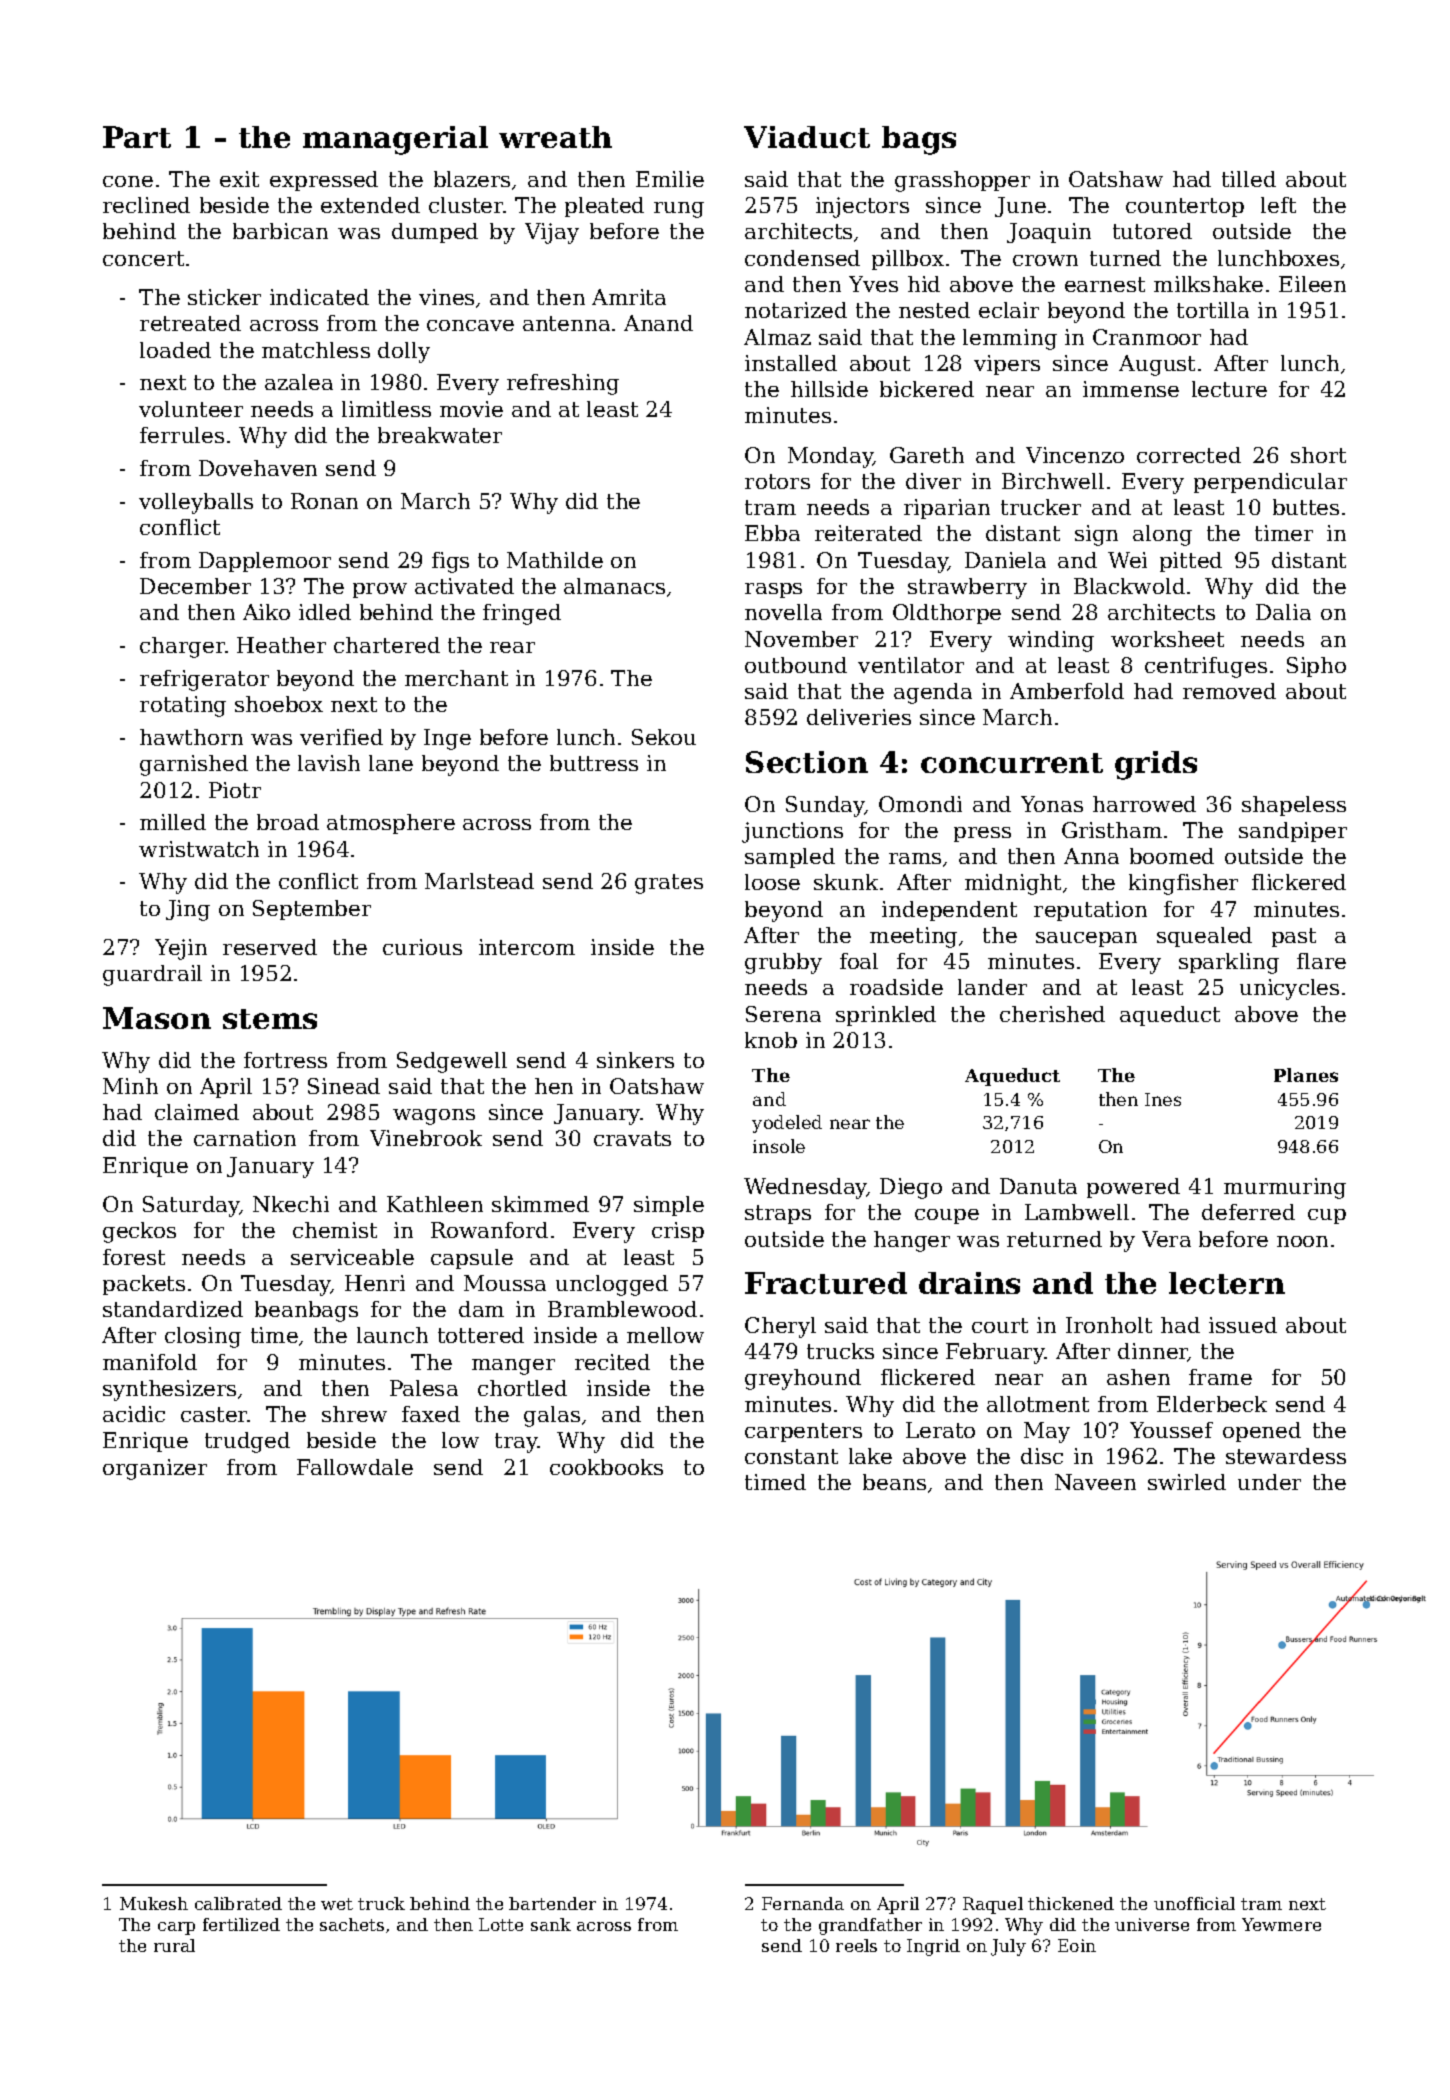 Image resolution: width=1450 pixels, height=2100 pixels. What do you see at coordinates (1185, 207) in the image?
I see `countertop` at bounding box center [1185, 207].
